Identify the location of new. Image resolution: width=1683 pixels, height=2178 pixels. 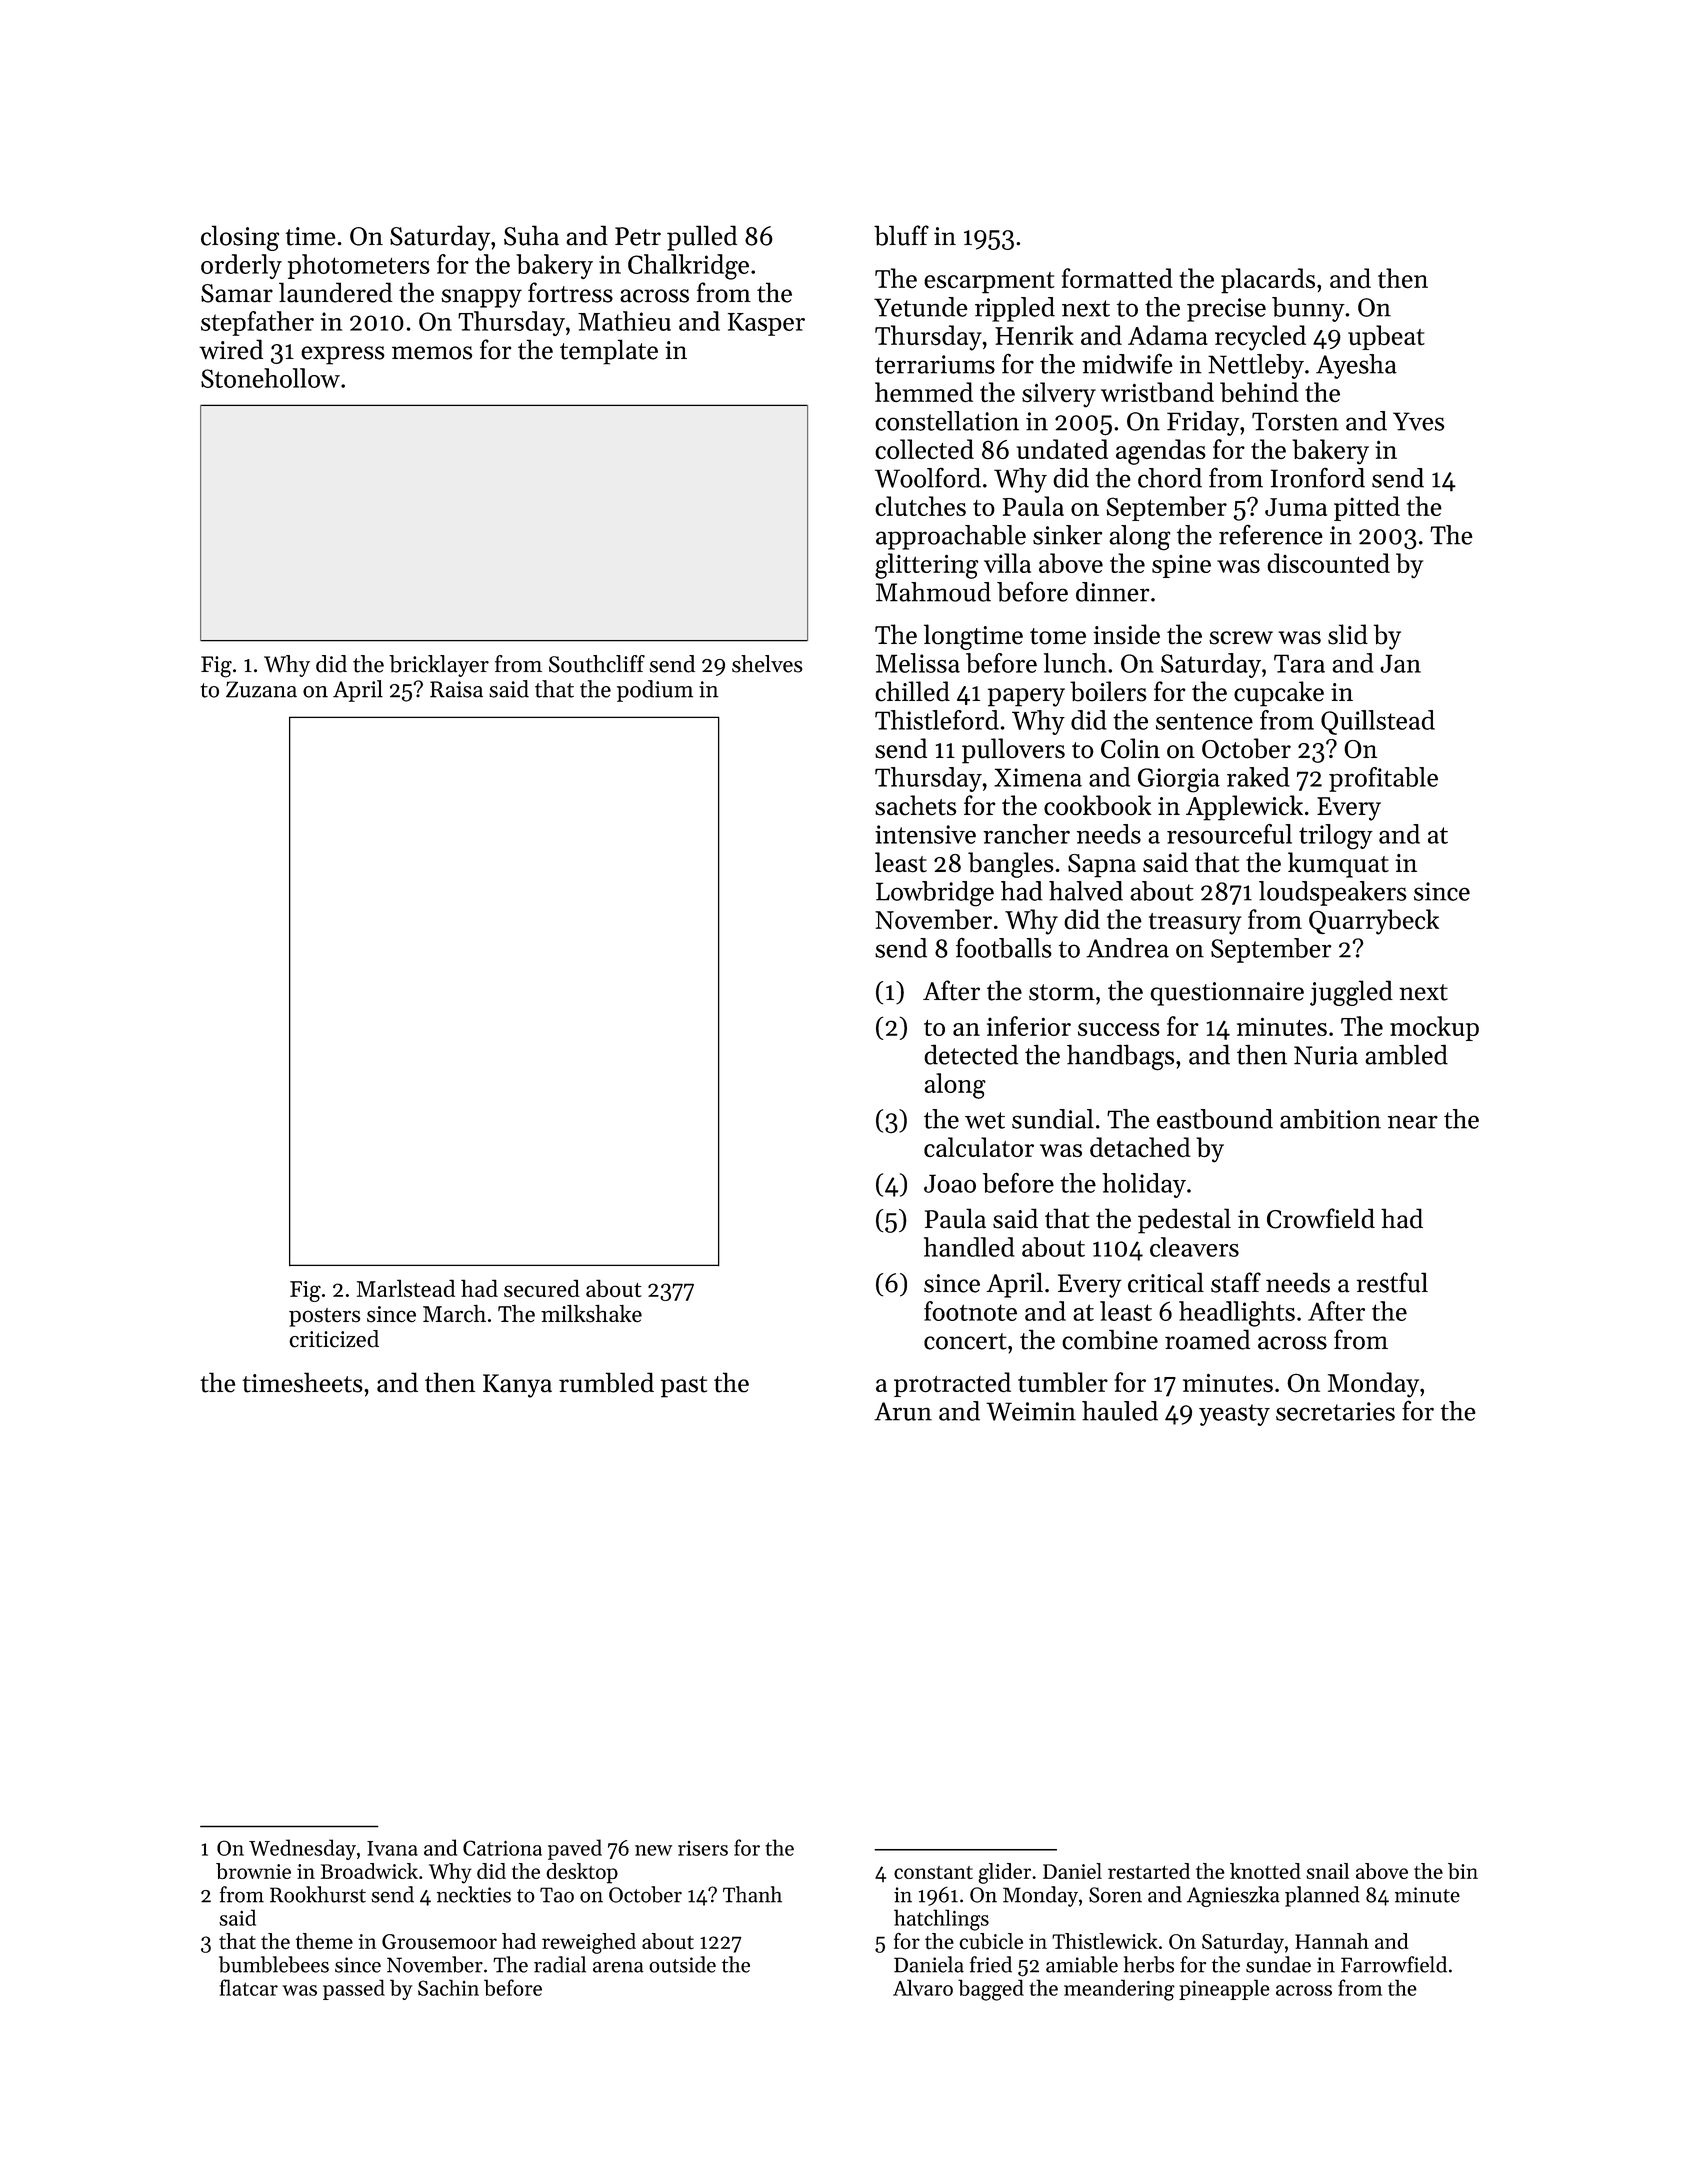
(653, 1850).
